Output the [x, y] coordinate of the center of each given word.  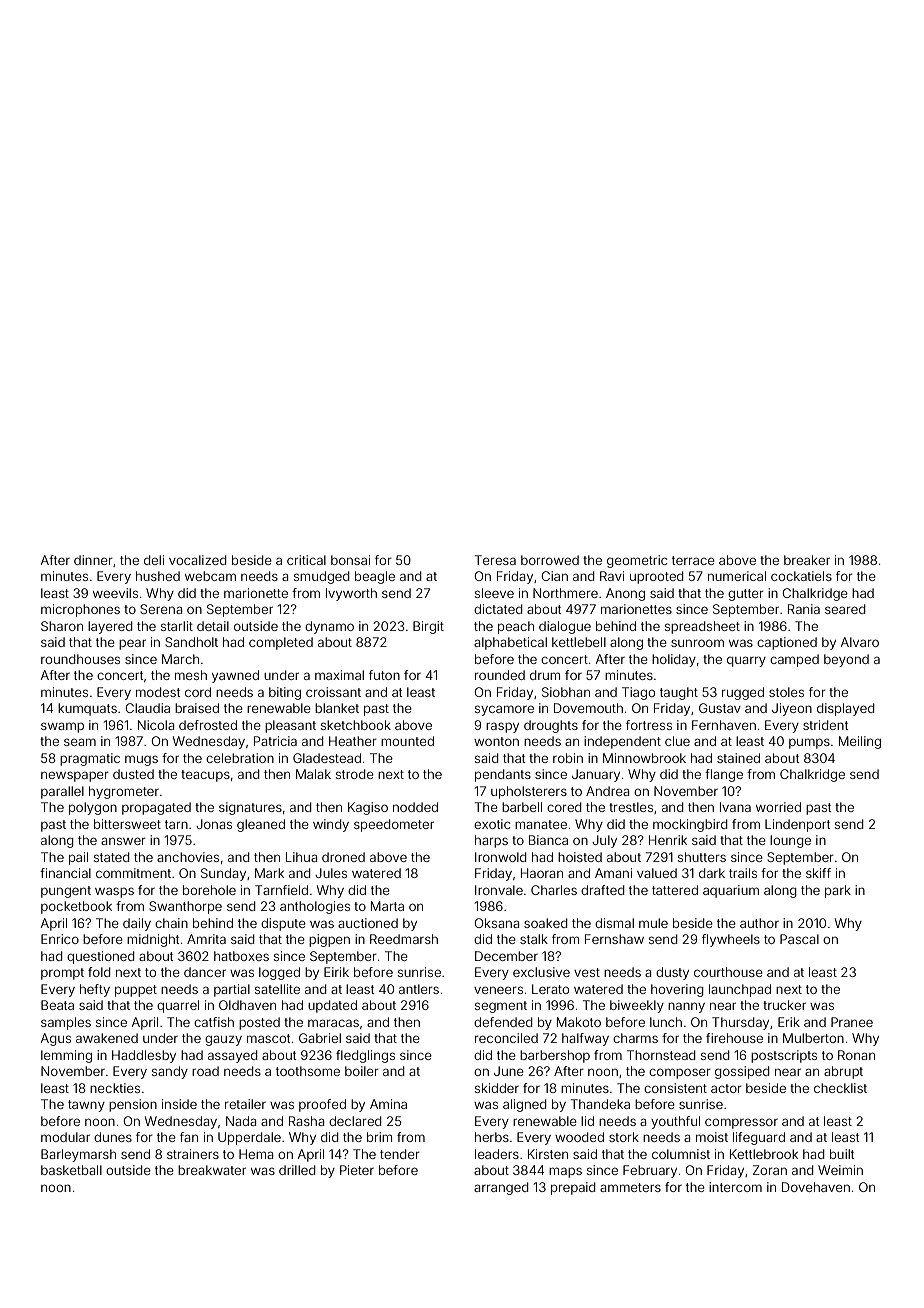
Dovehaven [816, 1187]
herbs [492, 1137]
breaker [807, 560]
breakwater [212, 1170]
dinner [93, 560]
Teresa [495, 560]
